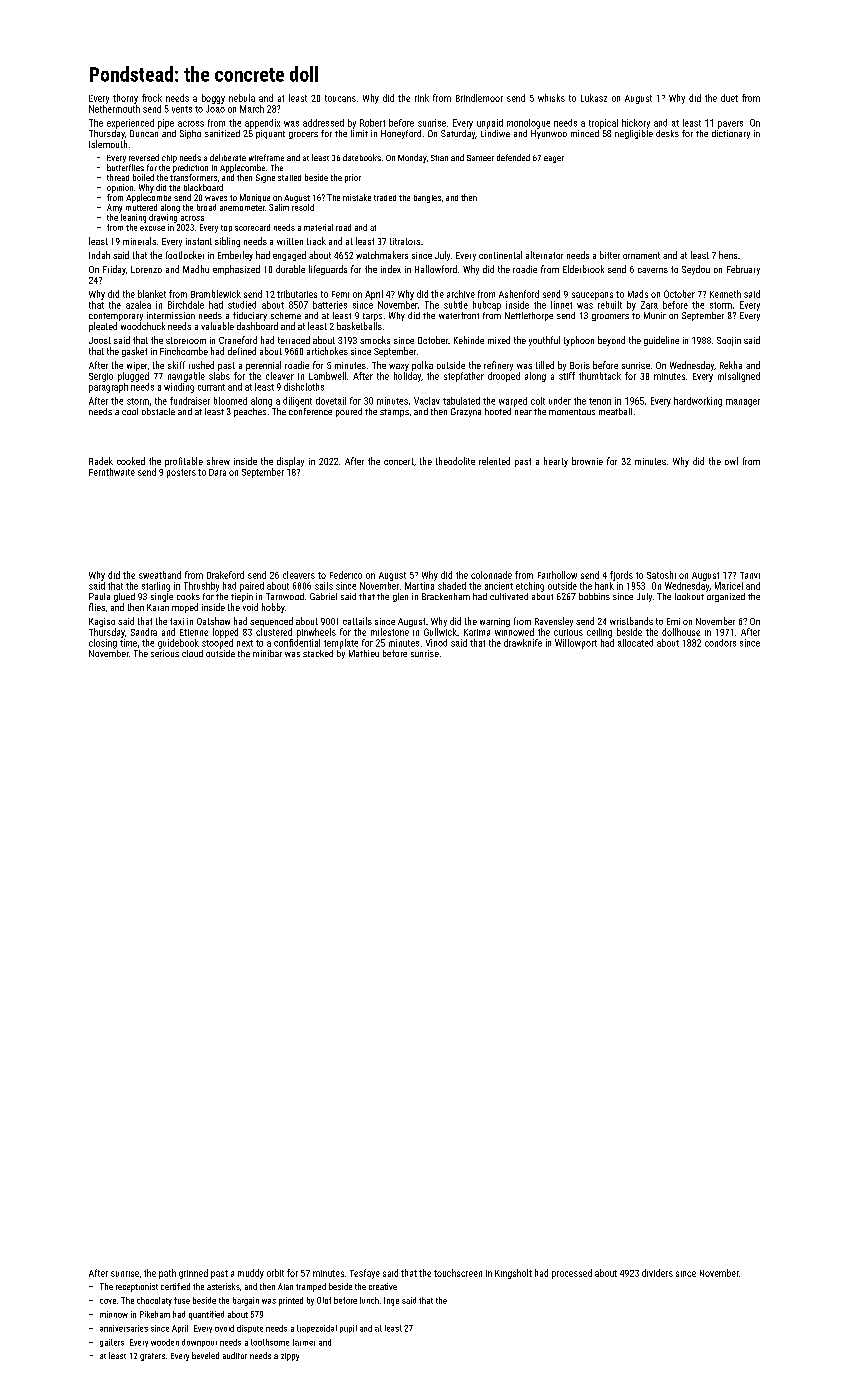 This image has height=1400, width=849. What do you see at coordinates (242, 98) in the image?
I see `nebula` at bounding box center [242, 98].
